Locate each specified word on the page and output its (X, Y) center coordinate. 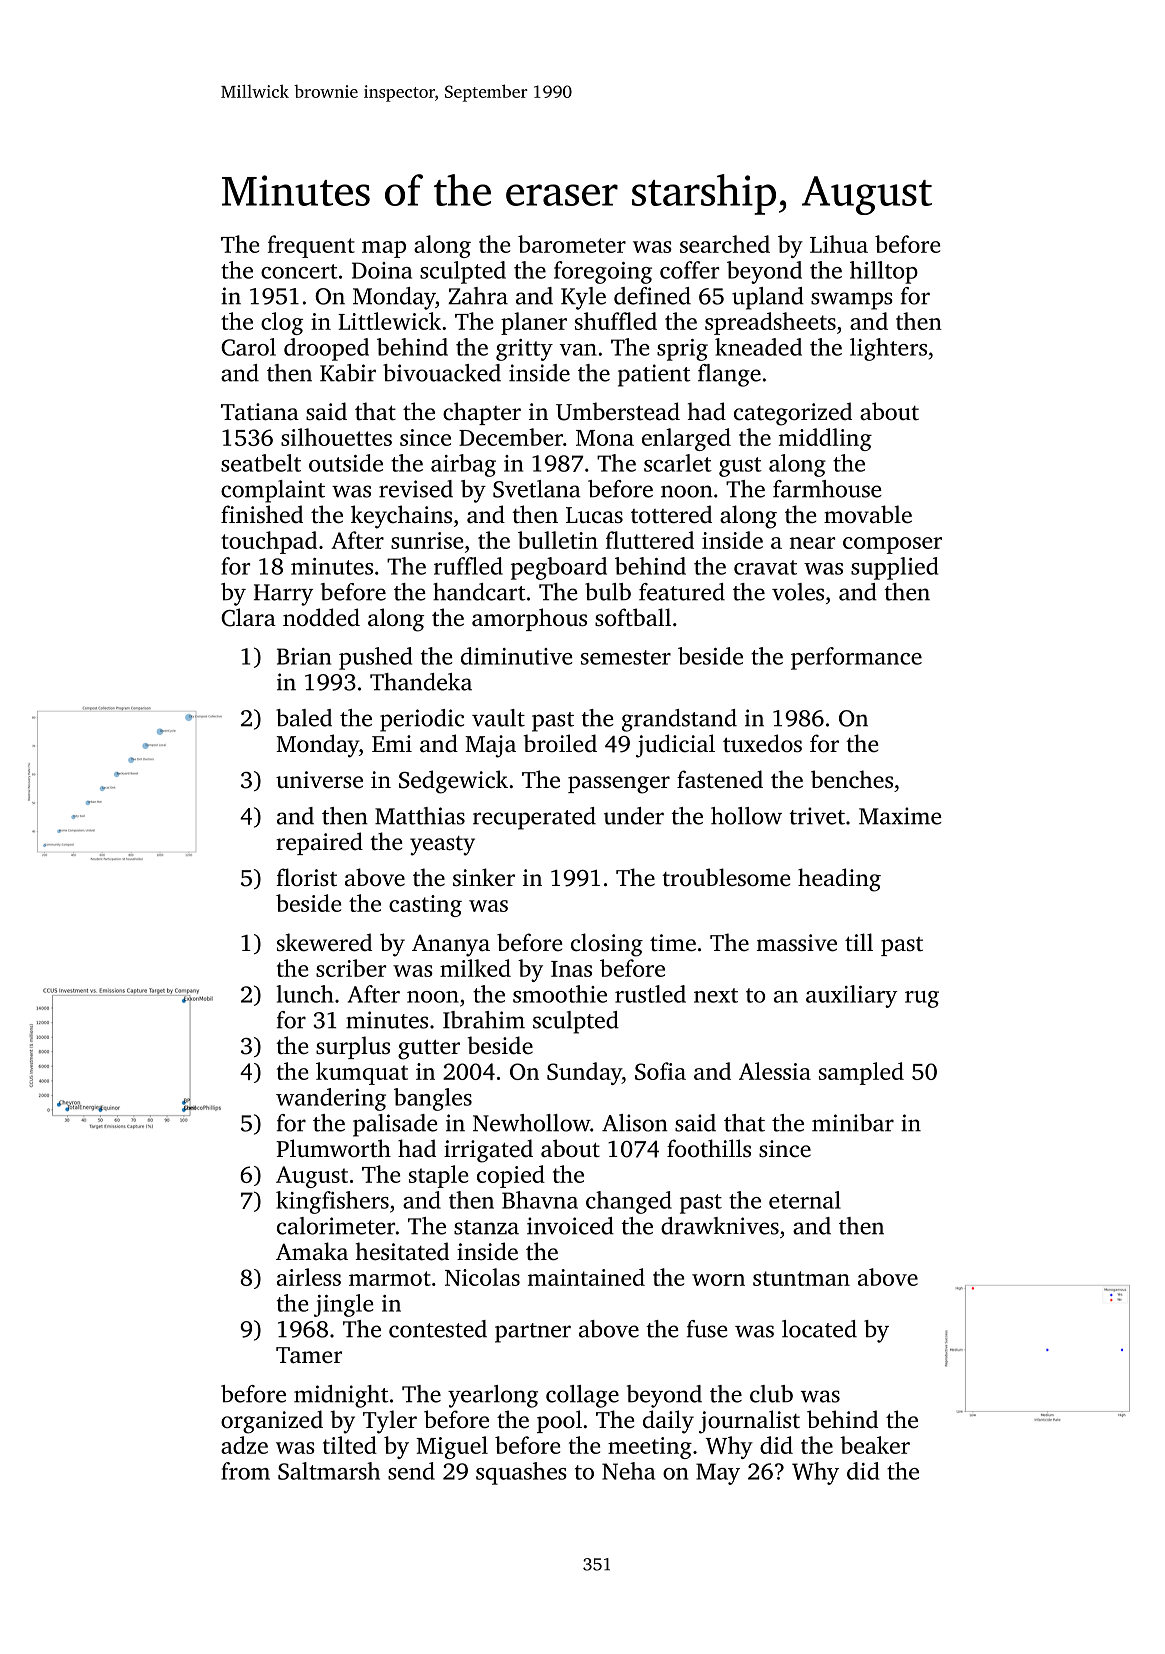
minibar (853, 1123)
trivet (817, 816)
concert (299, 271)
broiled (560, 743)
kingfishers (332, 1202)
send (411, 1471)
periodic (422, 720)
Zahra (478, 296)
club (771, 1394)
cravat (765, 567)
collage (582, 1396)
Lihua (839, 244)
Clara (248, 617)
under (634, 816)
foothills (709, 1148)
